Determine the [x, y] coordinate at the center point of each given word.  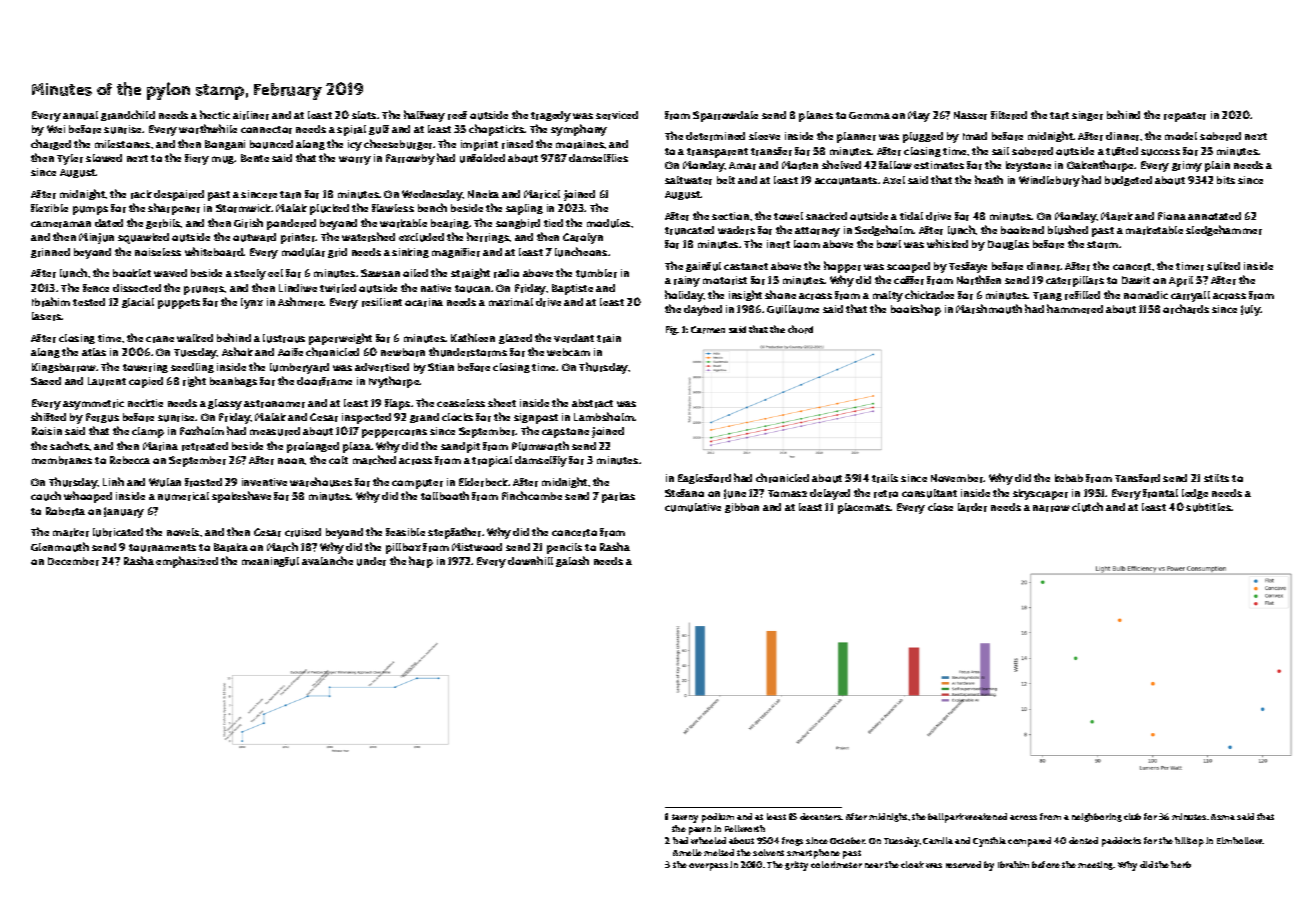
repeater [1185, 117]
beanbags [233, 382]
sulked [1223, 266]
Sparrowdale [725, 116]
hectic [215, 114]
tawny [685, 818]
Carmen [708, 330]
